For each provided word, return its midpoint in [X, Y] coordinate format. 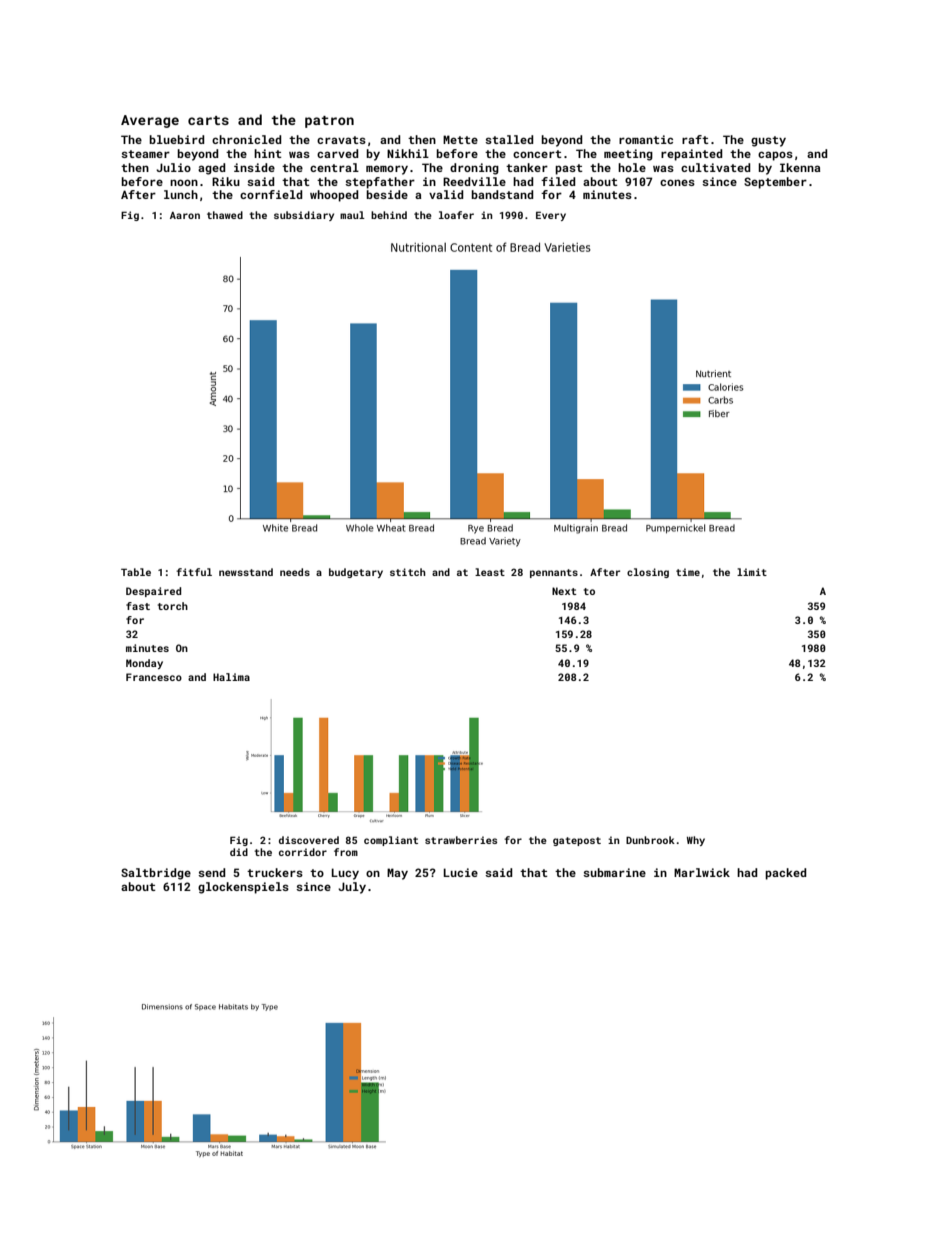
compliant [391, 841]
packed [786, 874]
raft [695, 139]
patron [329, 122]
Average [150, 121]
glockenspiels [243, 888]
